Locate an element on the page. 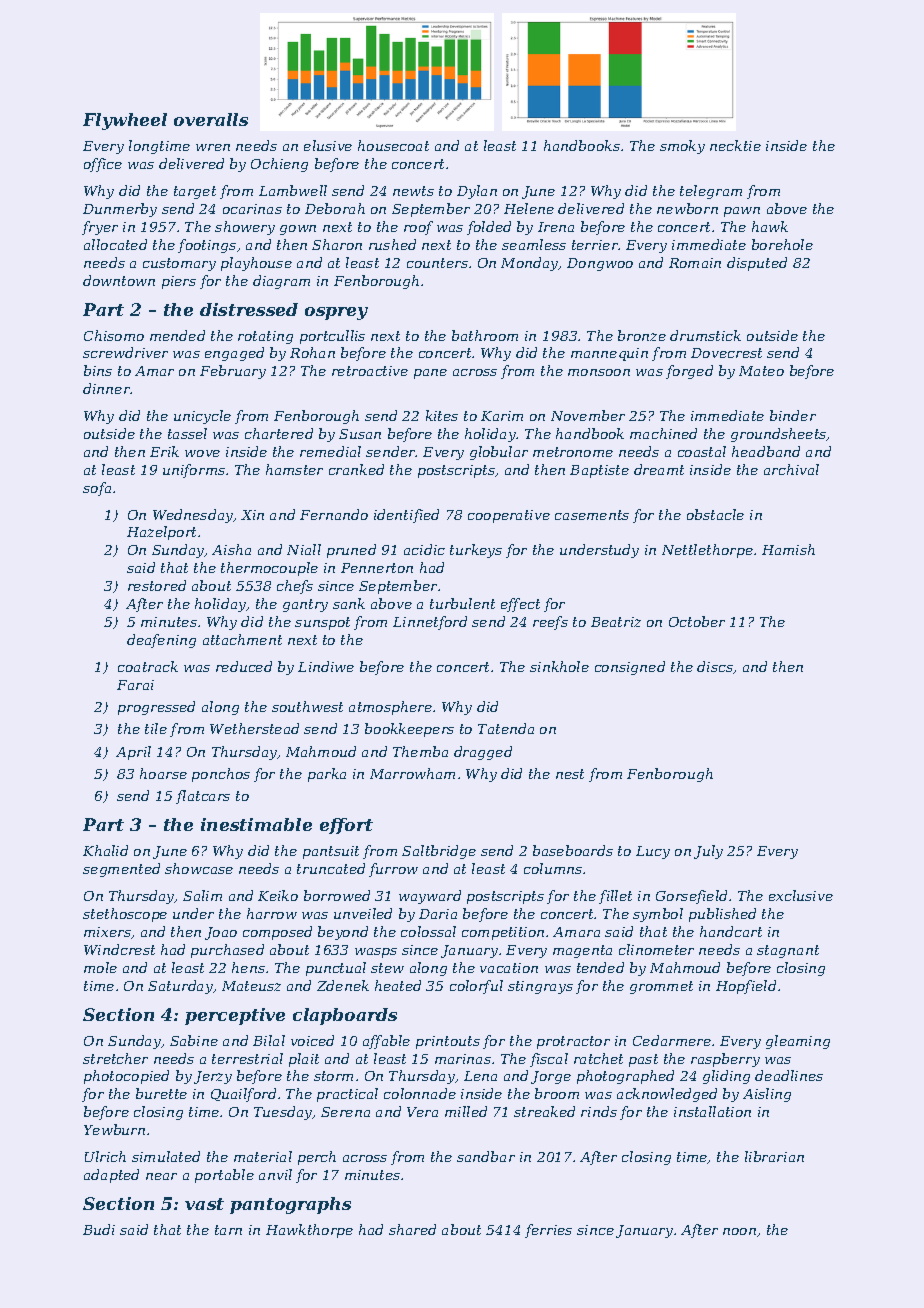 The height and width of the page is (1308, 924). Romain is located at coordinates (695, 263).
